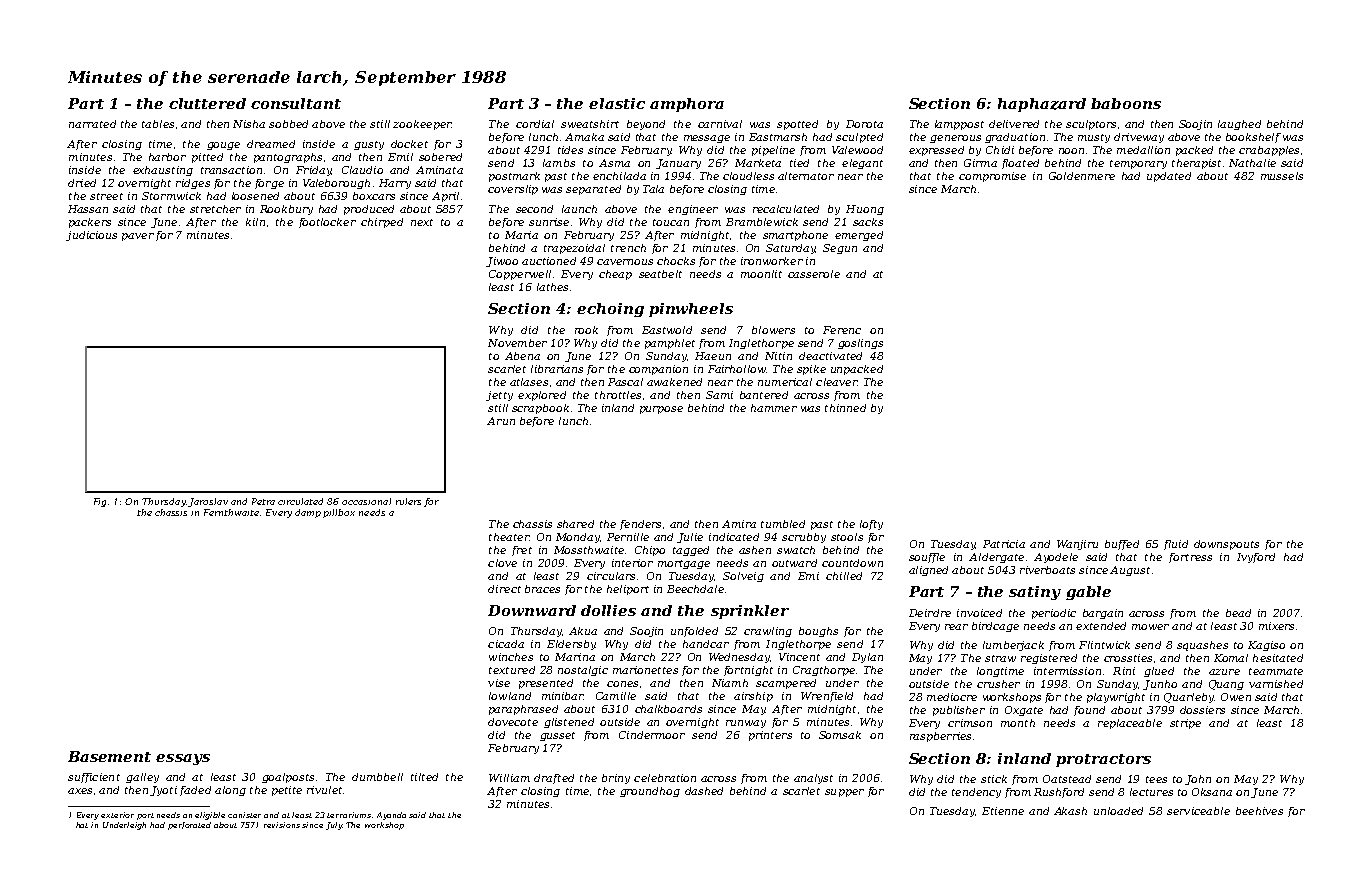 This screenshot has width=1372, height=887. What do you see at coordinates (163, 791) in the screenshot?
I see `Jyoti` at bounding box center [163, 791].
